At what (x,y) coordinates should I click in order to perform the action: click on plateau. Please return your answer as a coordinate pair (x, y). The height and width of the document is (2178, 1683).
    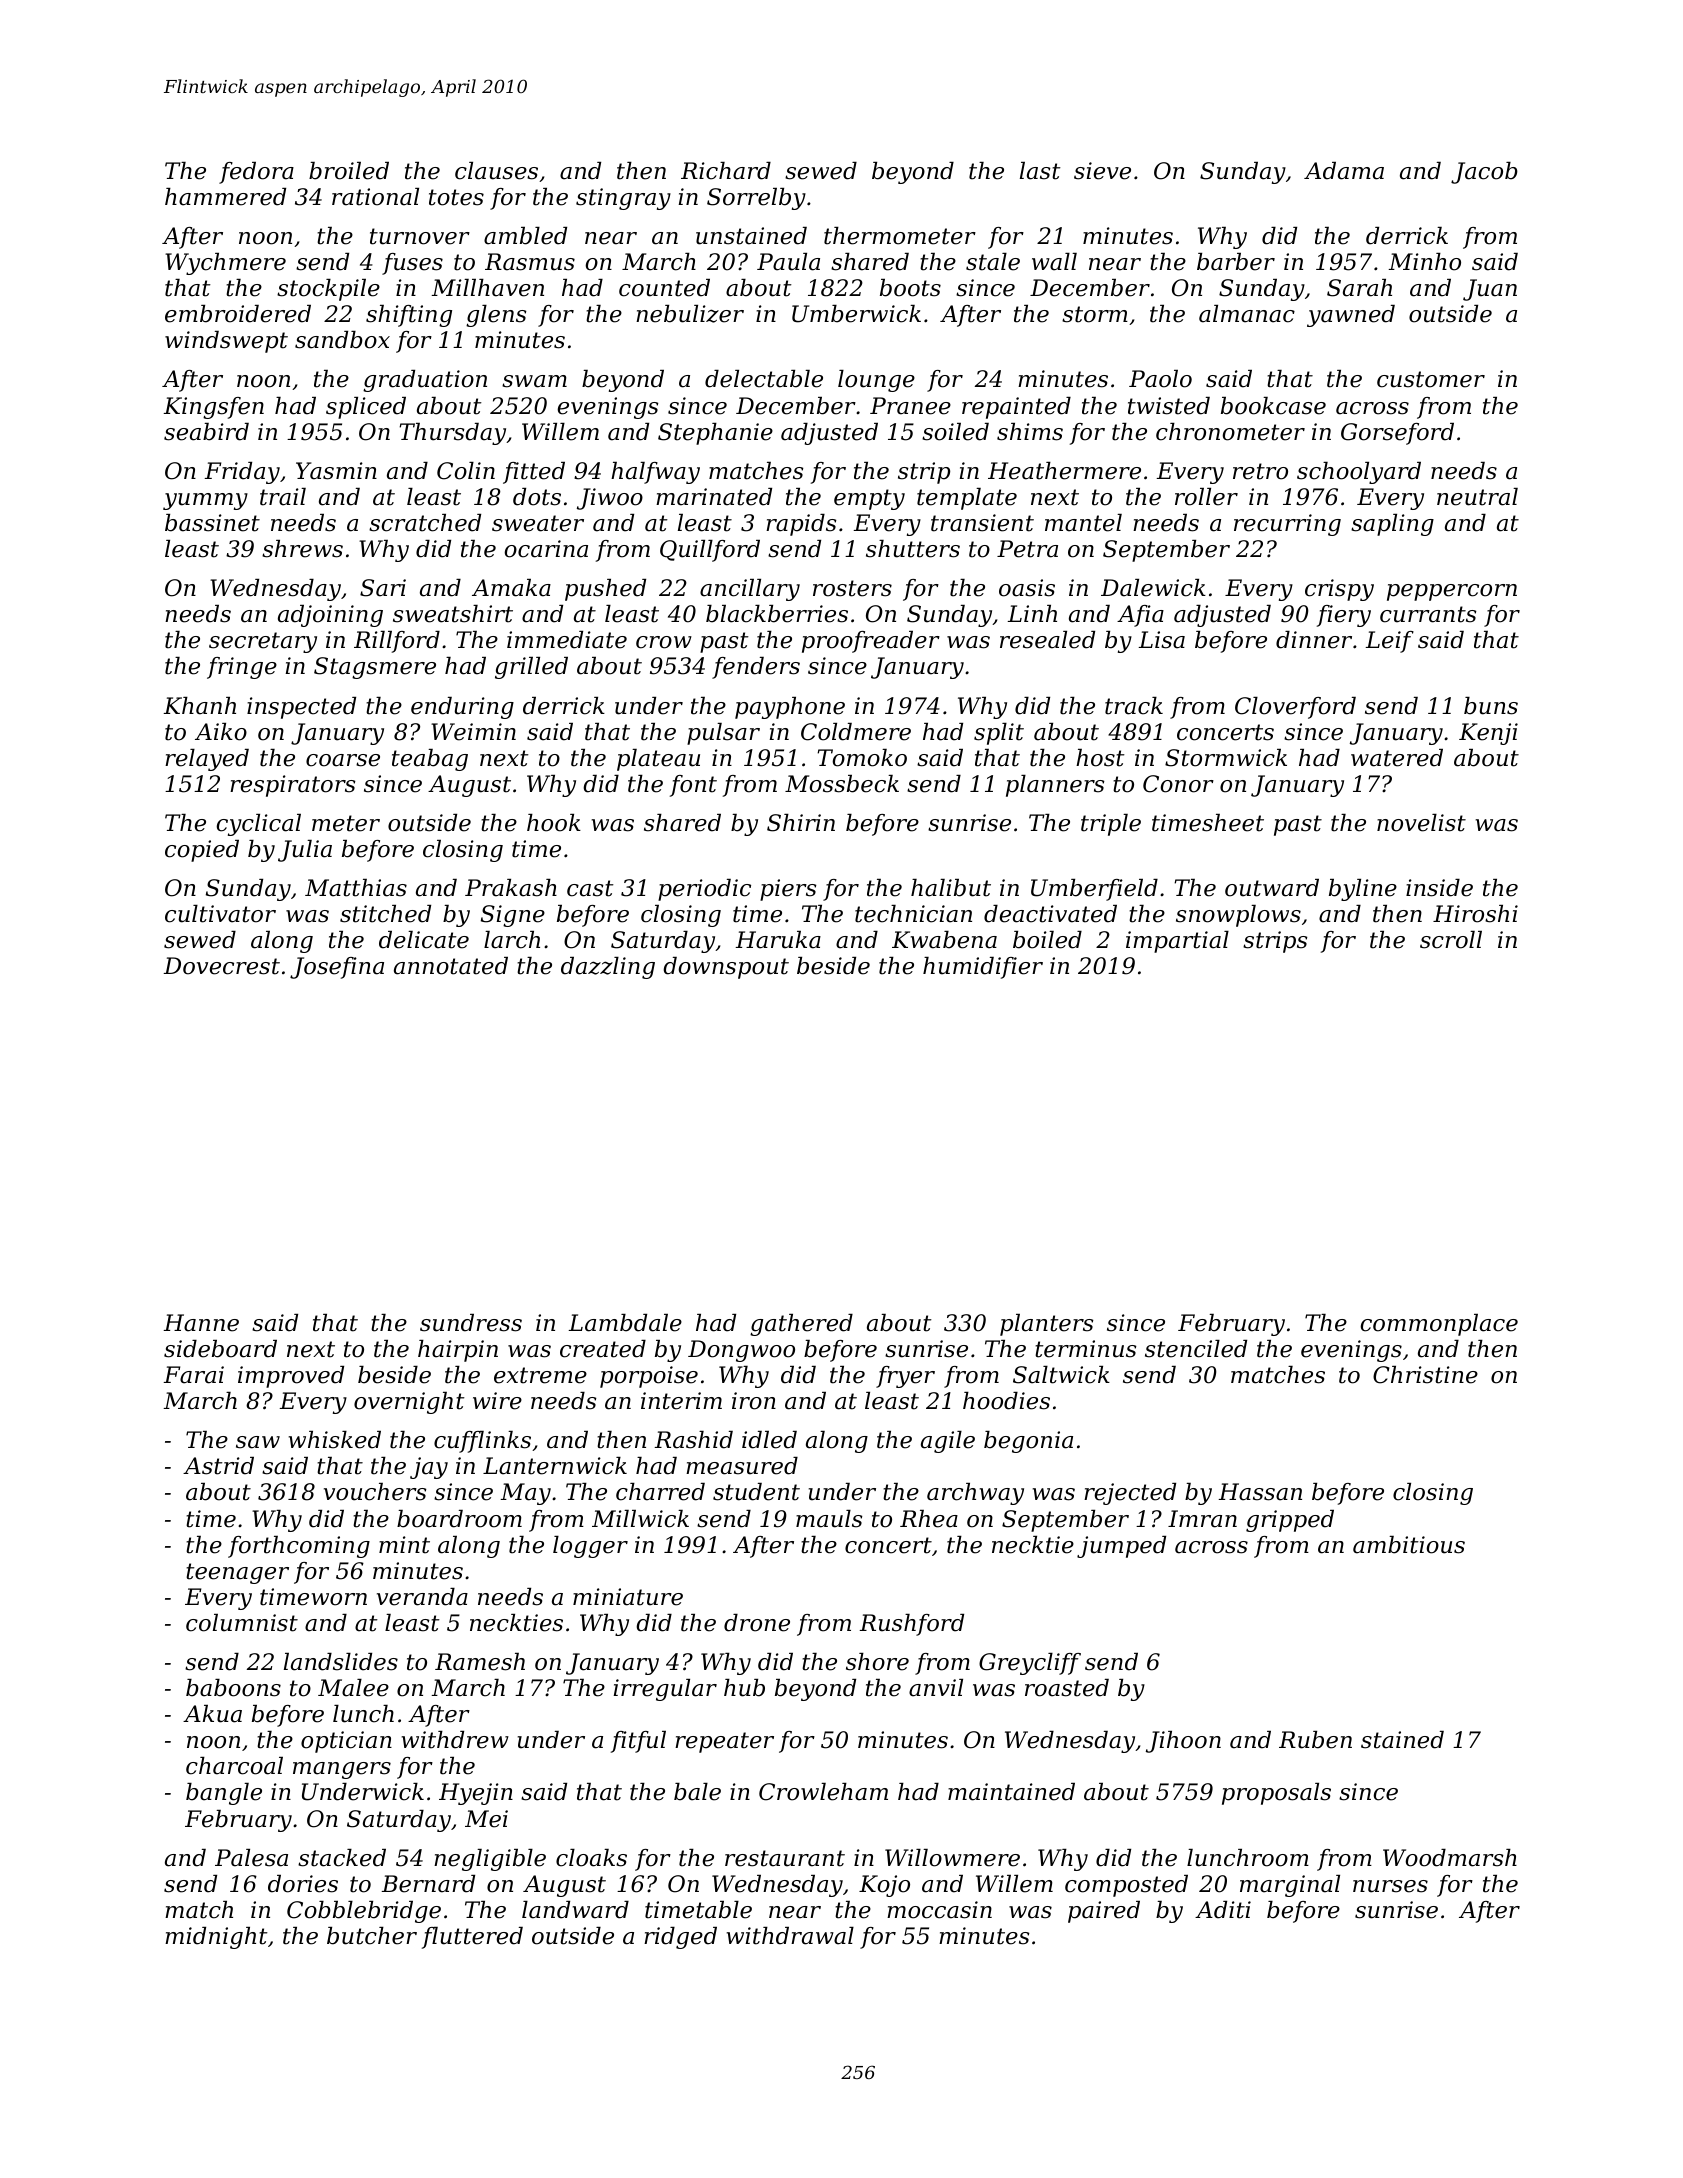
    Looking at the image, I should click on (658, 760).
